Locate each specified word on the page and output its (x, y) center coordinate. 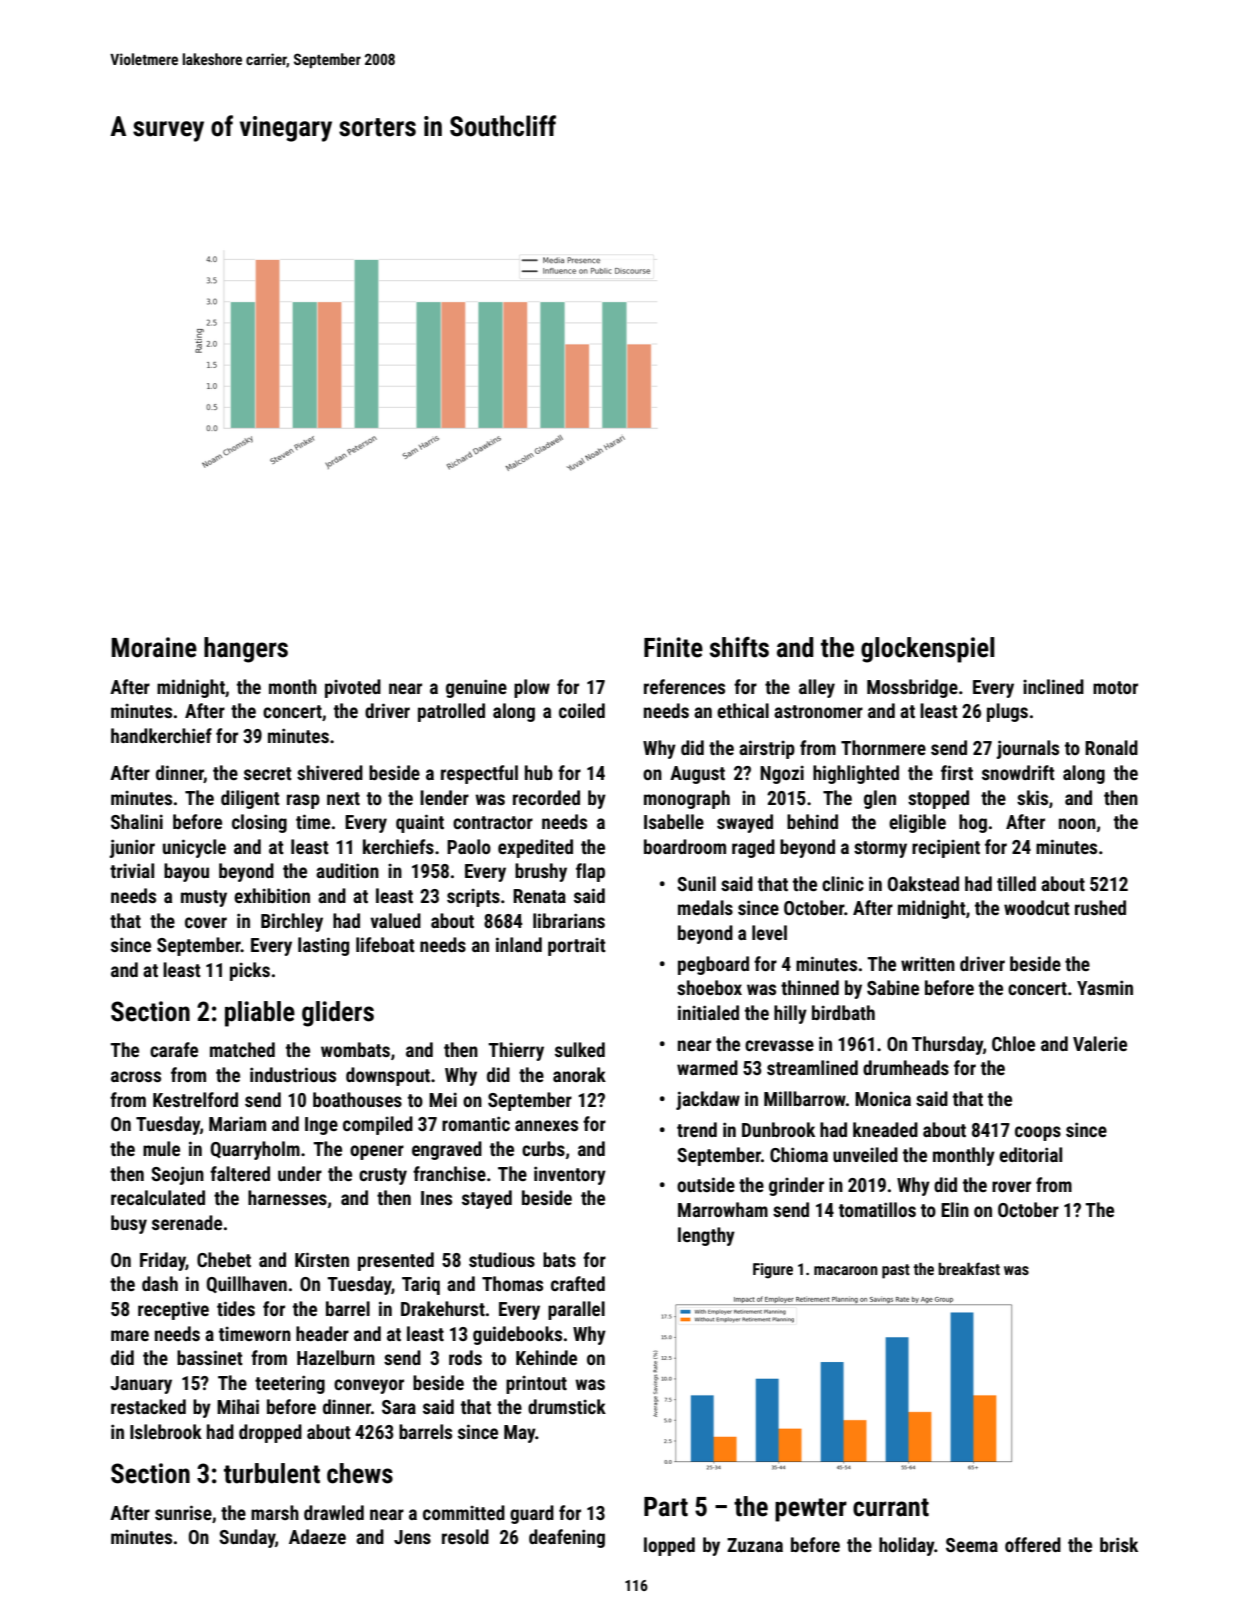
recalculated (158, 1197)
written (928, 963)
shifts (739, 647)
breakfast (969, 1268)
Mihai (238, 1406)
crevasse (779, 1045)
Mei (443, 1099)
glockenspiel (928, 650)
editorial (1030, 1154)
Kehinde (546, 1357)
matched (242, 1049)
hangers (246, 650)
